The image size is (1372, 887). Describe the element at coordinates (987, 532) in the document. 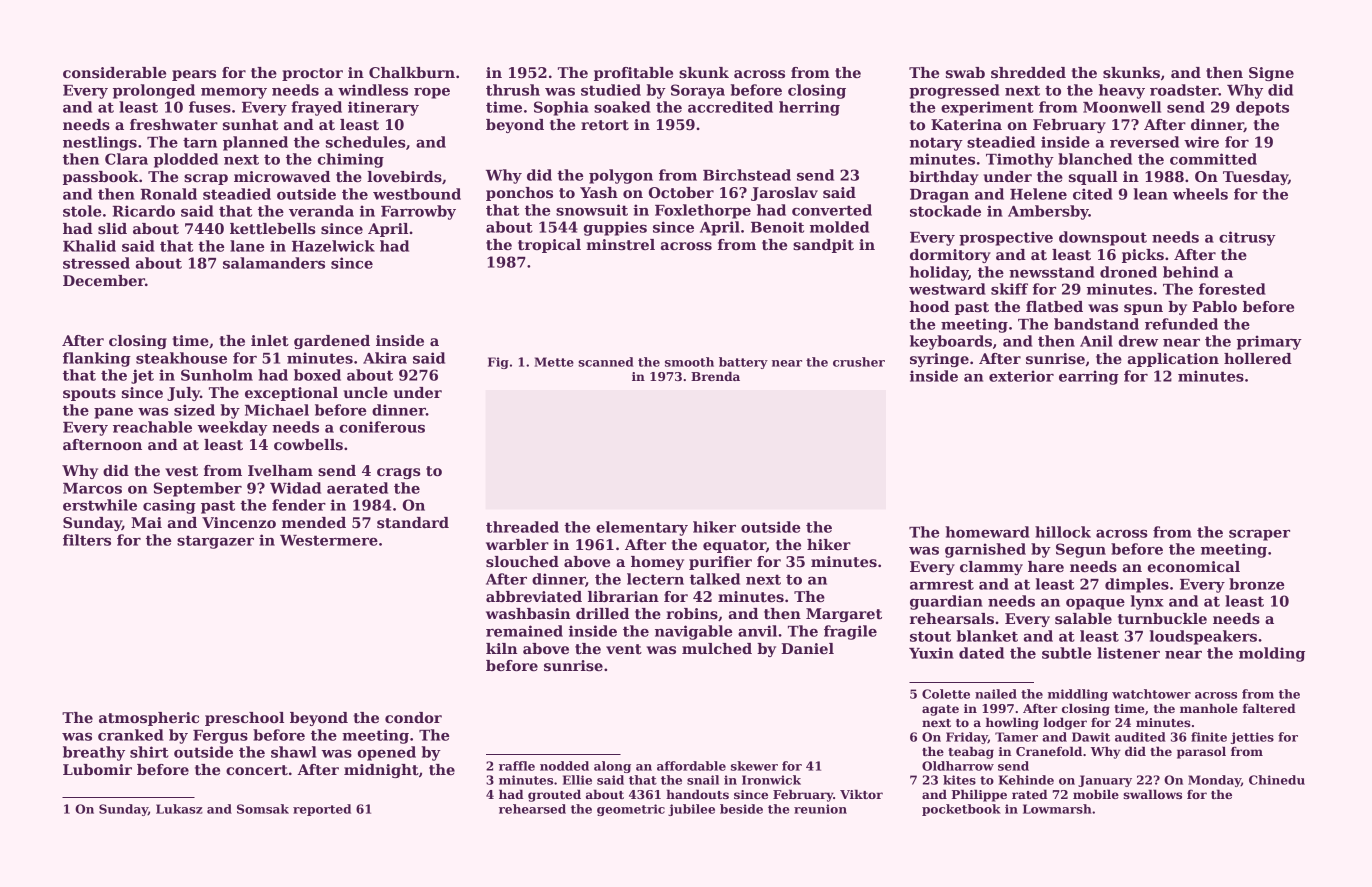

I see `homeward` at that location.
